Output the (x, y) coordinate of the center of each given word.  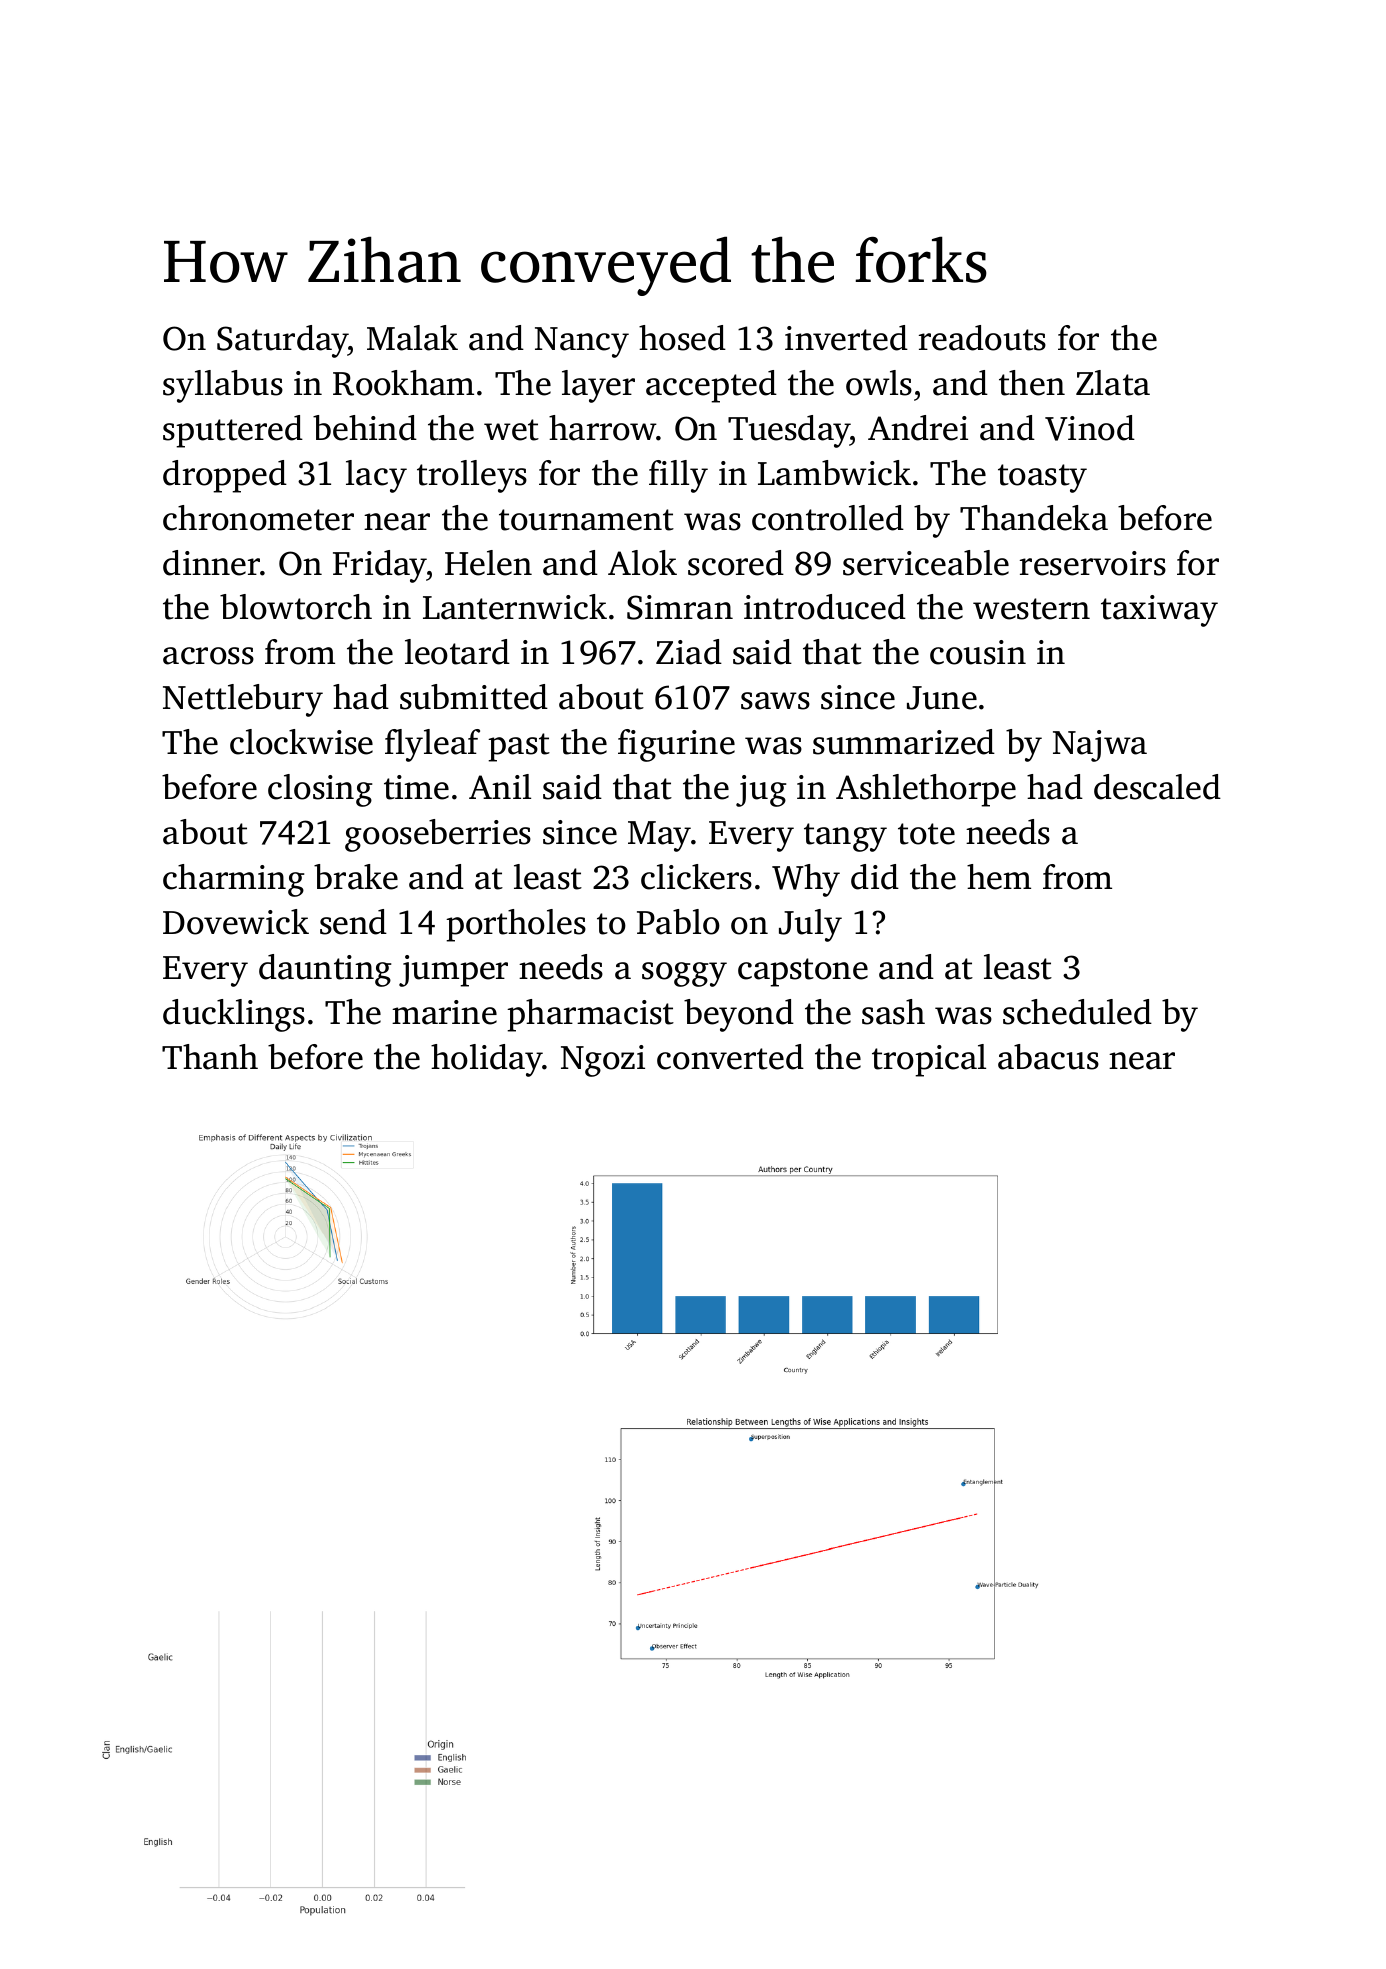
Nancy (582, 342)
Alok (642, 563)
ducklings (234, 1015)
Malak (412, 338)
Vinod (1090, 428)
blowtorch (296, 607)
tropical (929, 1060)
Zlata (1113, 383)
